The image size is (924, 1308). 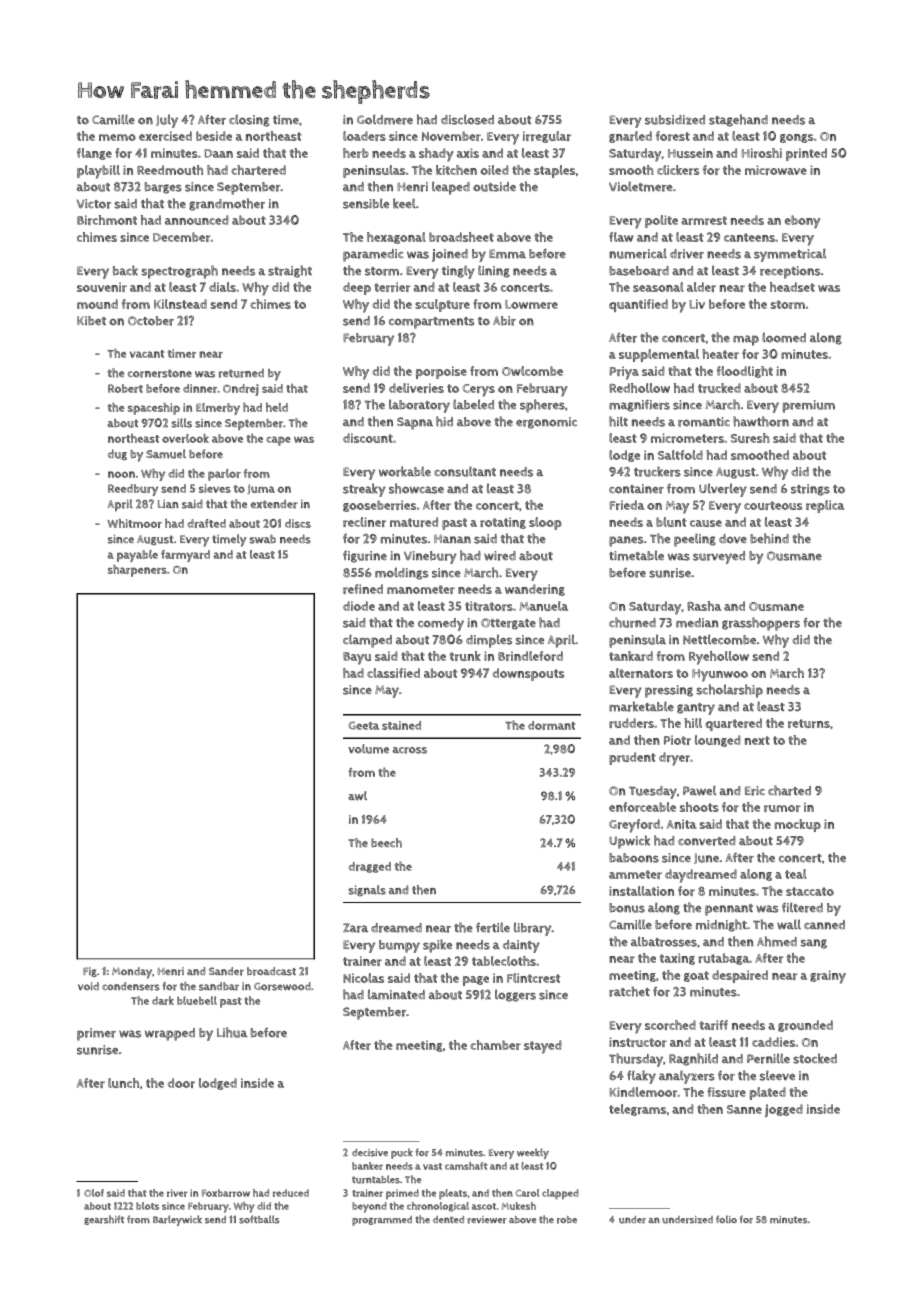 What do you see at coordinates (533, 1153) in the screenshot?
I see `weekly` at bounding box center [533, 1153].
